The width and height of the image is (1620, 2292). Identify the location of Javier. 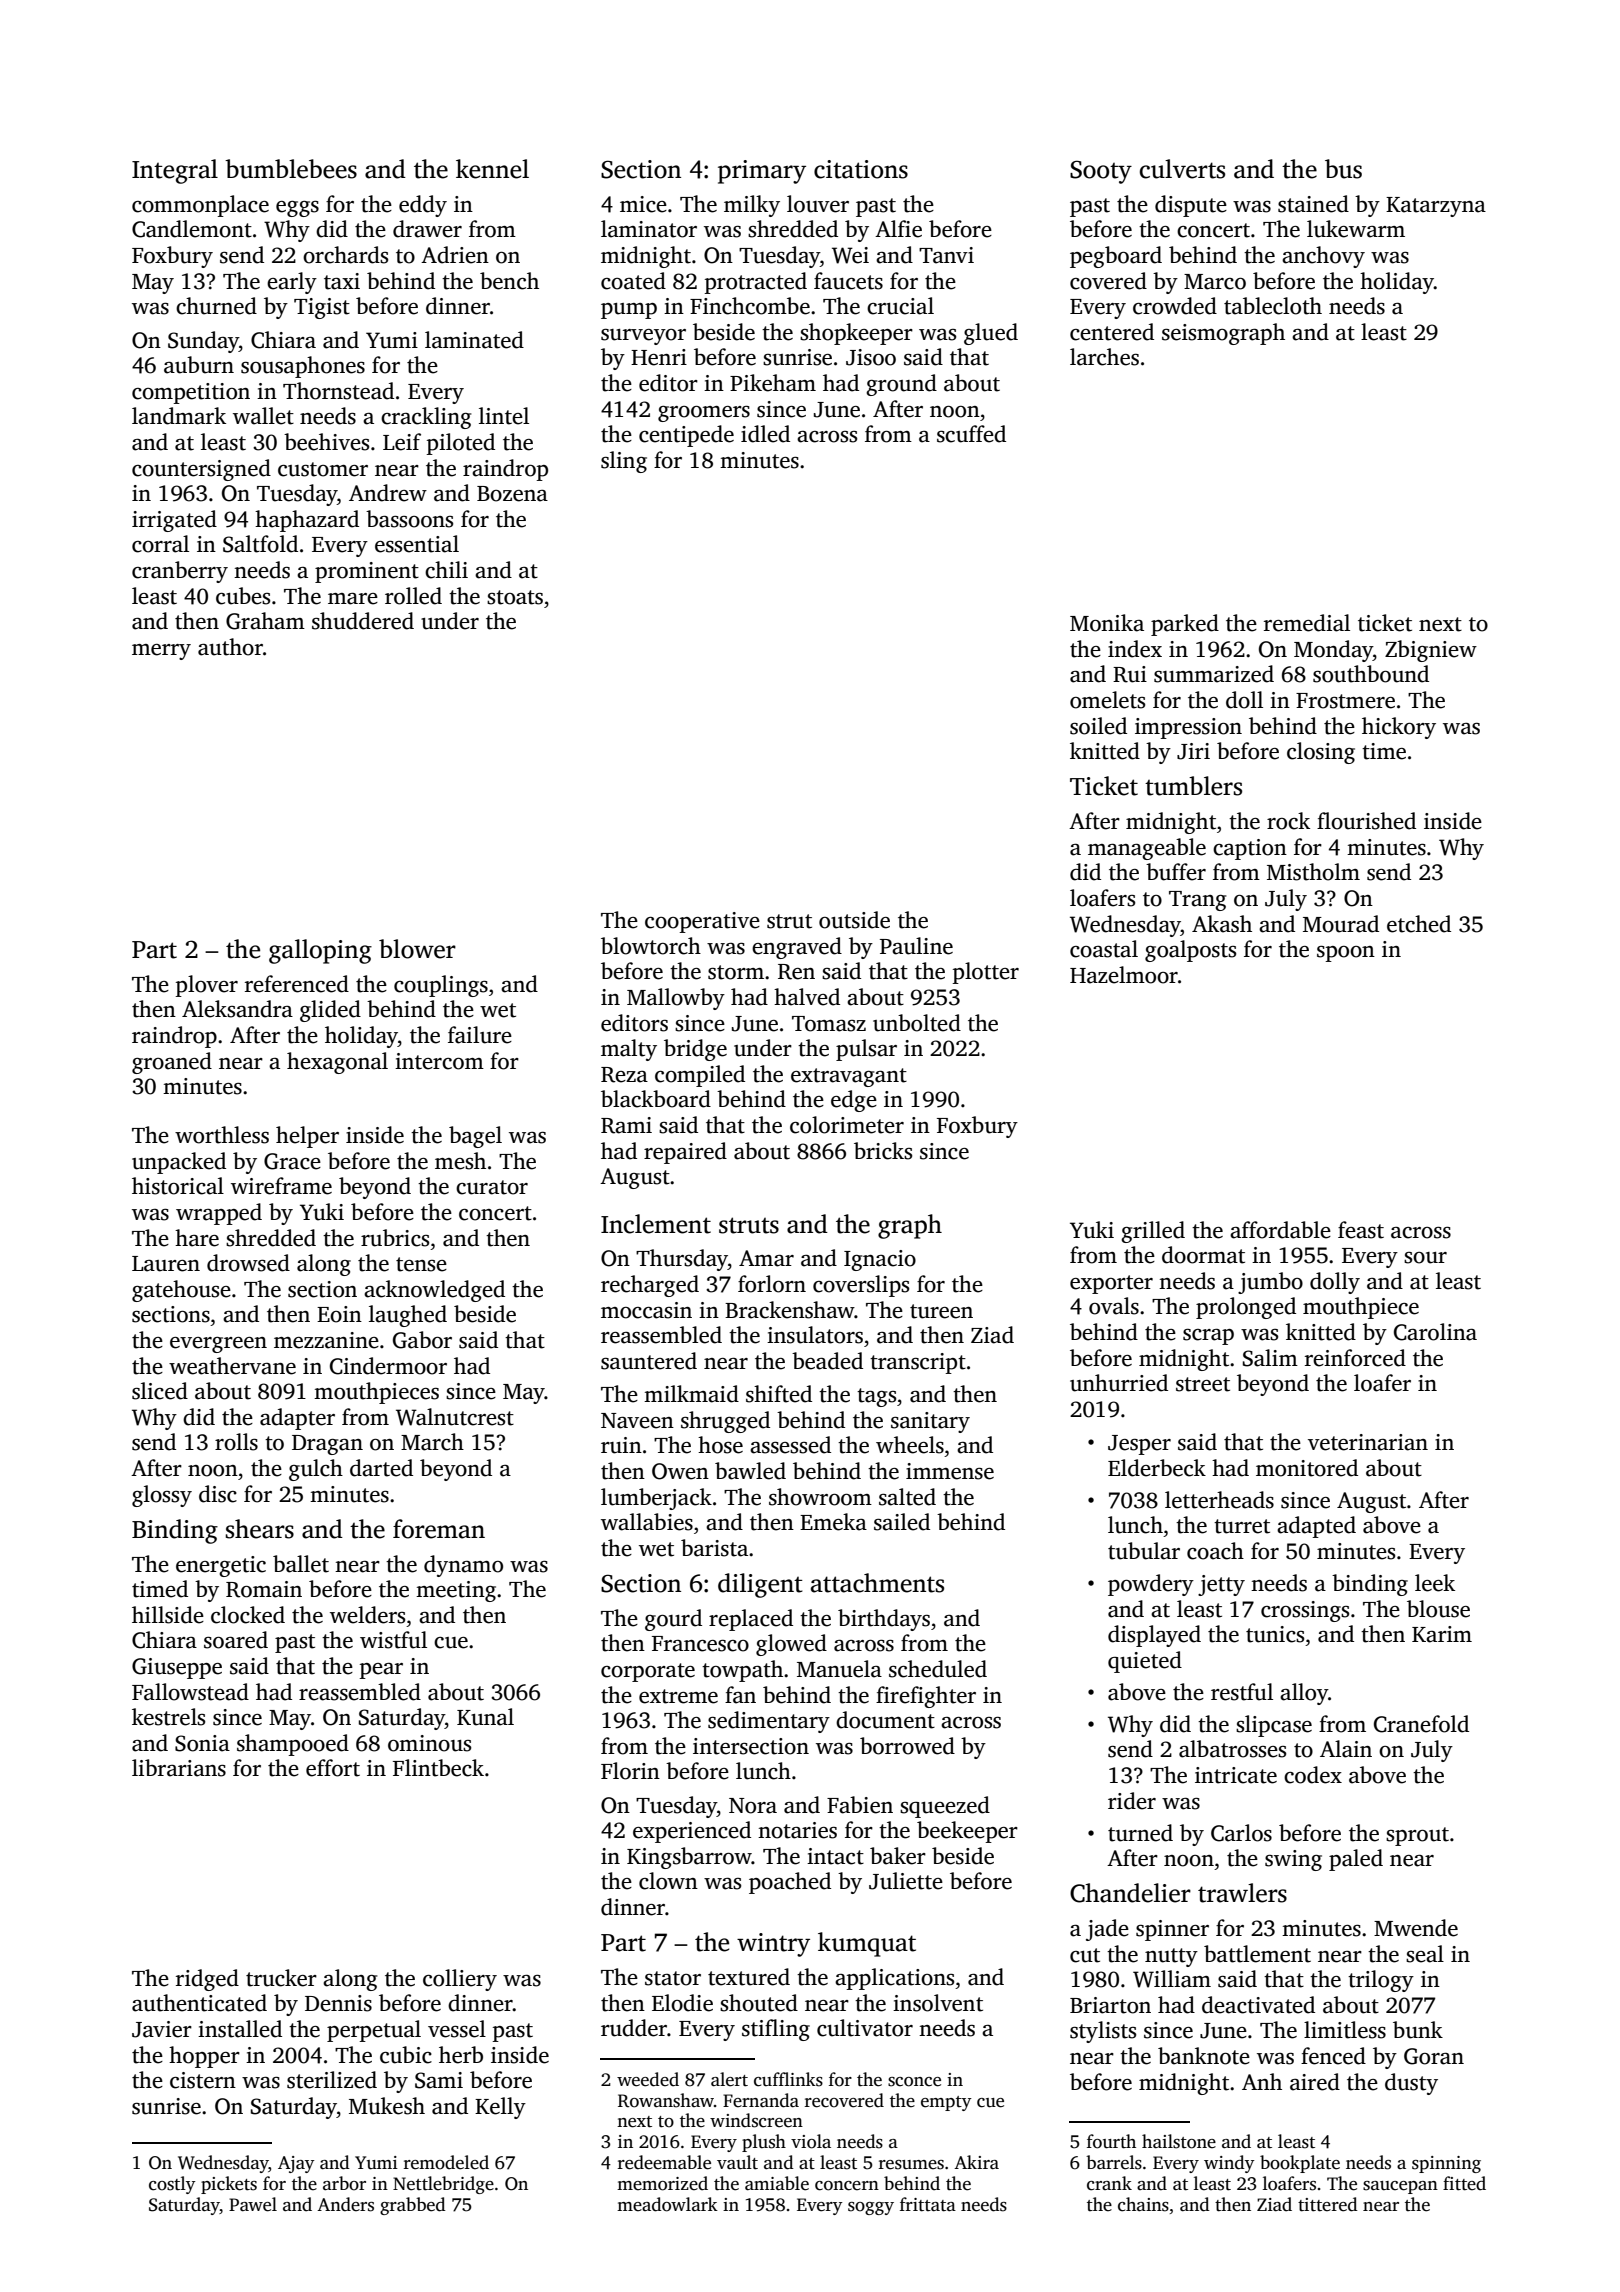
(162, 2029).
